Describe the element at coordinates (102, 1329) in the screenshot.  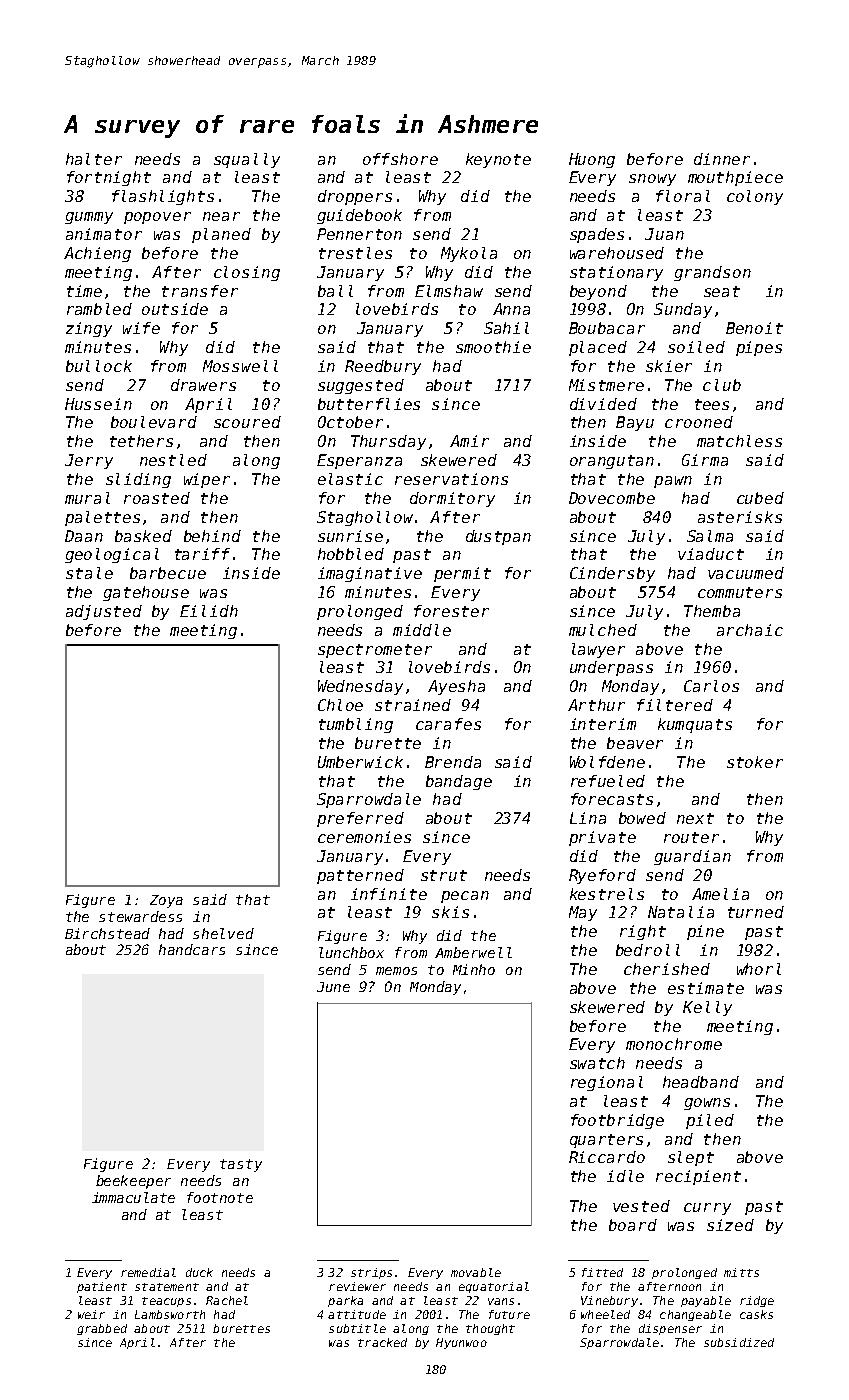
I see `grabbed` at that location.
